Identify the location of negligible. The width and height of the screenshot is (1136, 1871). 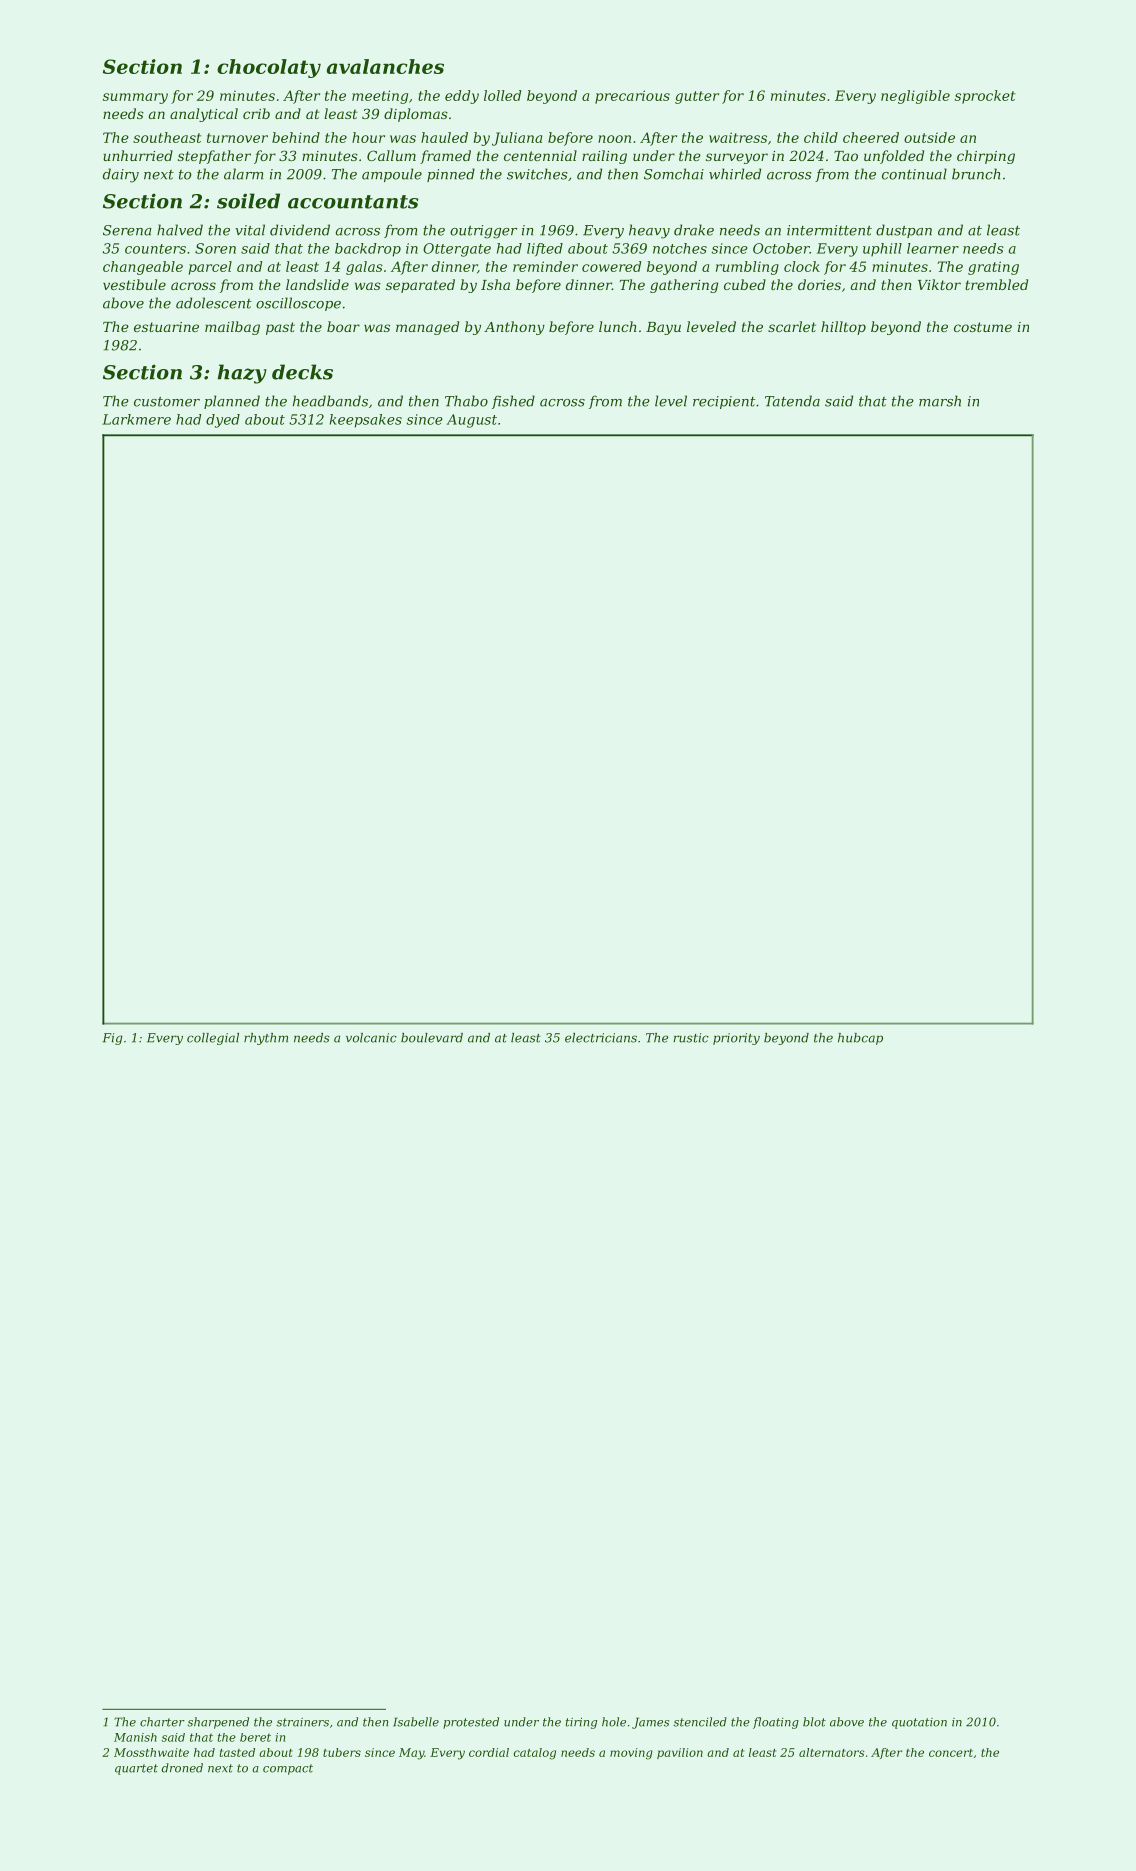
(915, 97).
